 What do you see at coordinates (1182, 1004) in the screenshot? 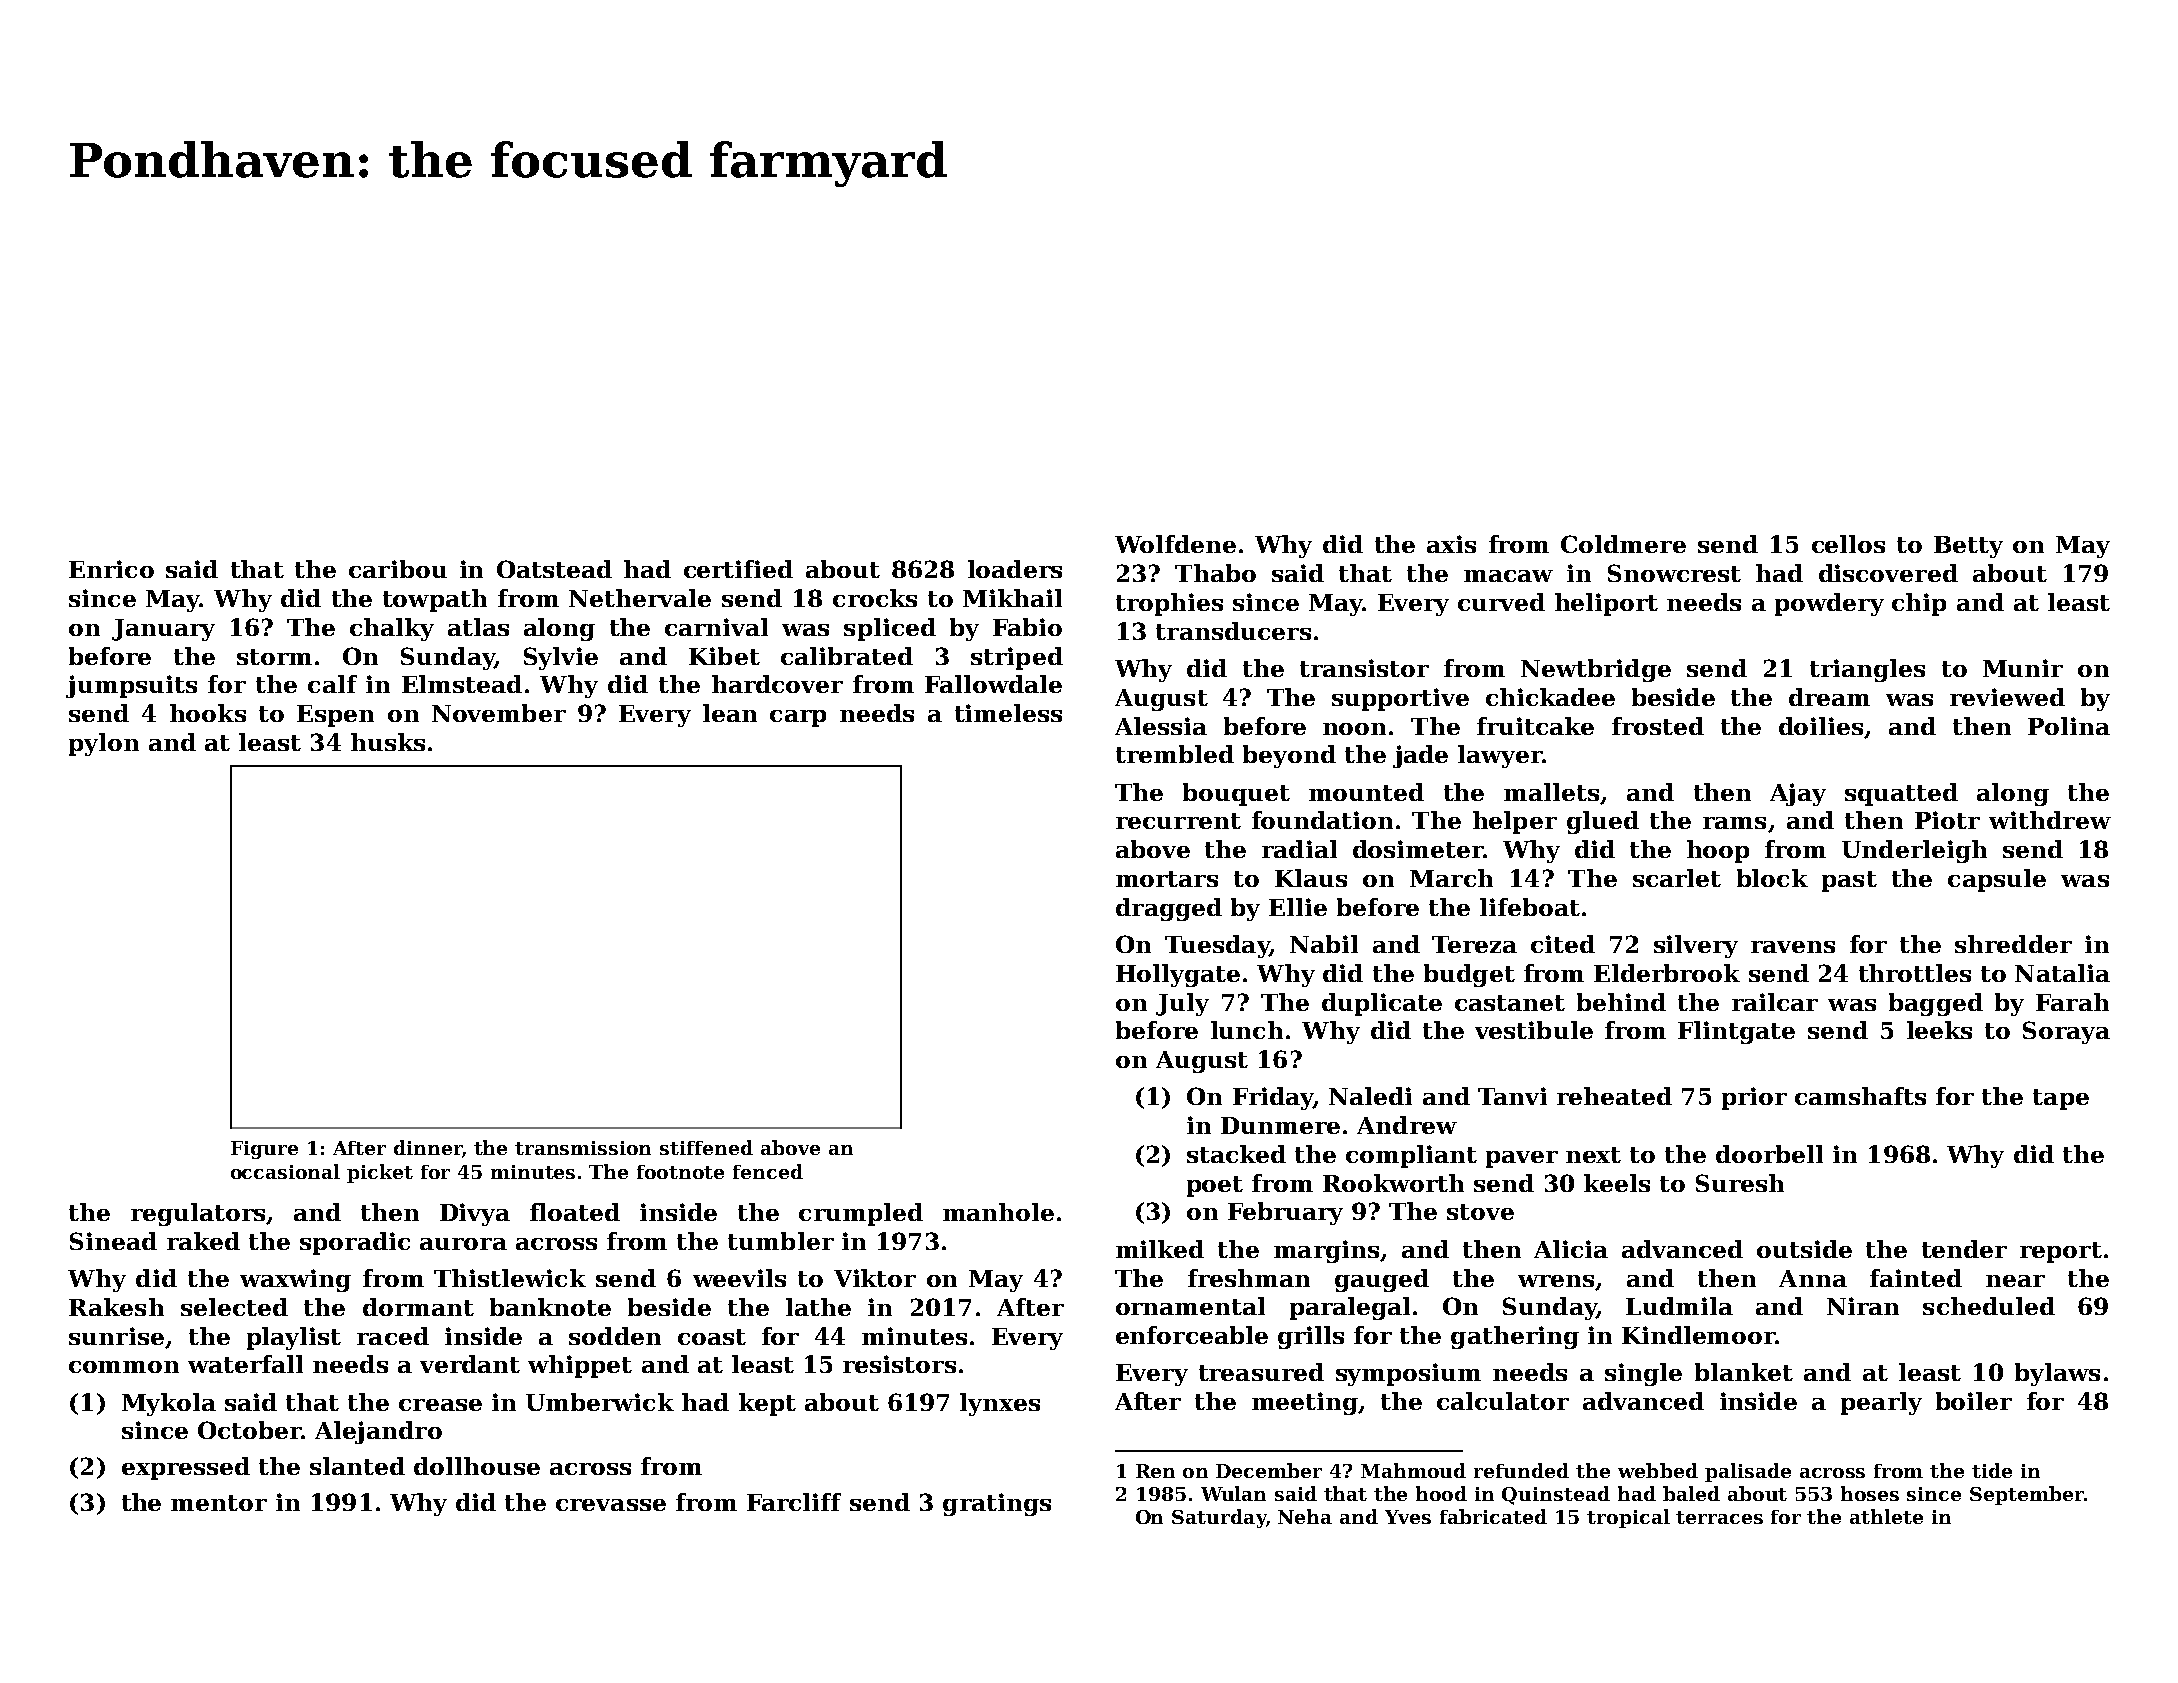
I see `July` at bounding box center [1182, 1004].
